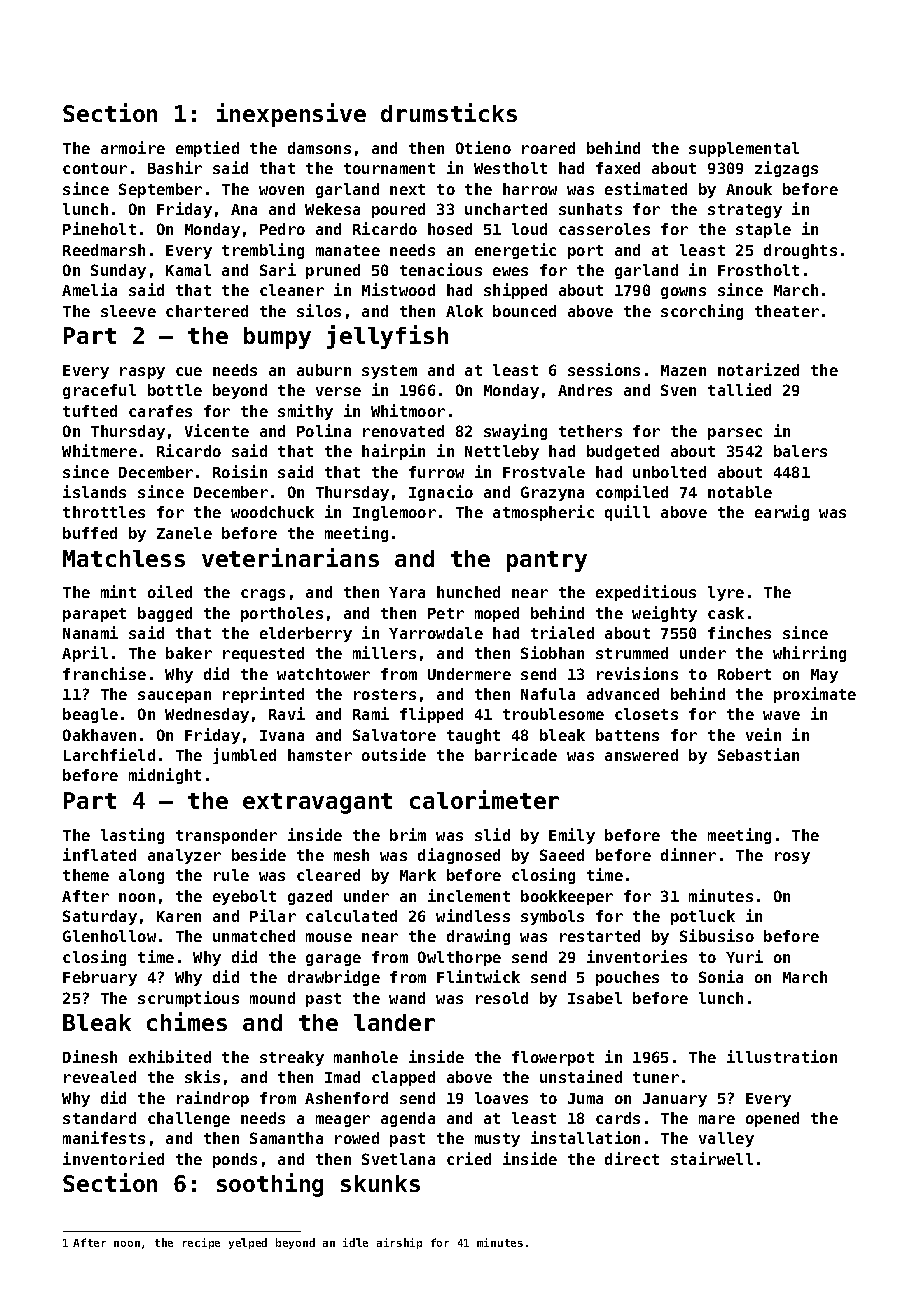 Image resolution: width=924 pixels, height=1308 pixels. What do you see at coordinates (94, 615) in the page?
I see `parapet` at bounding box center [94, 615].
